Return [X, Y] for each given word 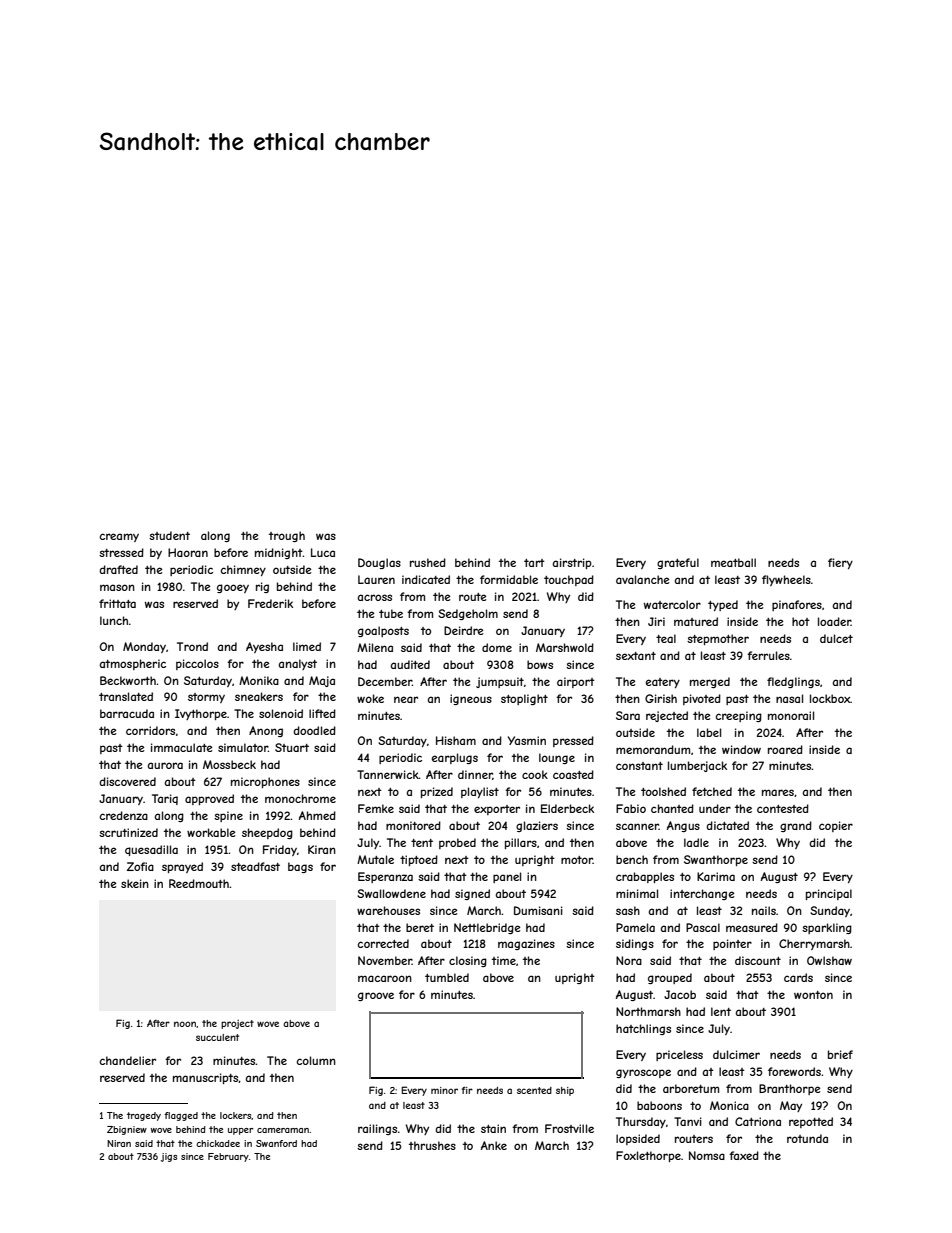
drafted [118, 569]
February [228, 1157]
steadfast [255, 866]
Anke [494, 1145]
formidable [509, 579]
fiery [840, 563]
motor [577, 860]
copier [836, 826]
